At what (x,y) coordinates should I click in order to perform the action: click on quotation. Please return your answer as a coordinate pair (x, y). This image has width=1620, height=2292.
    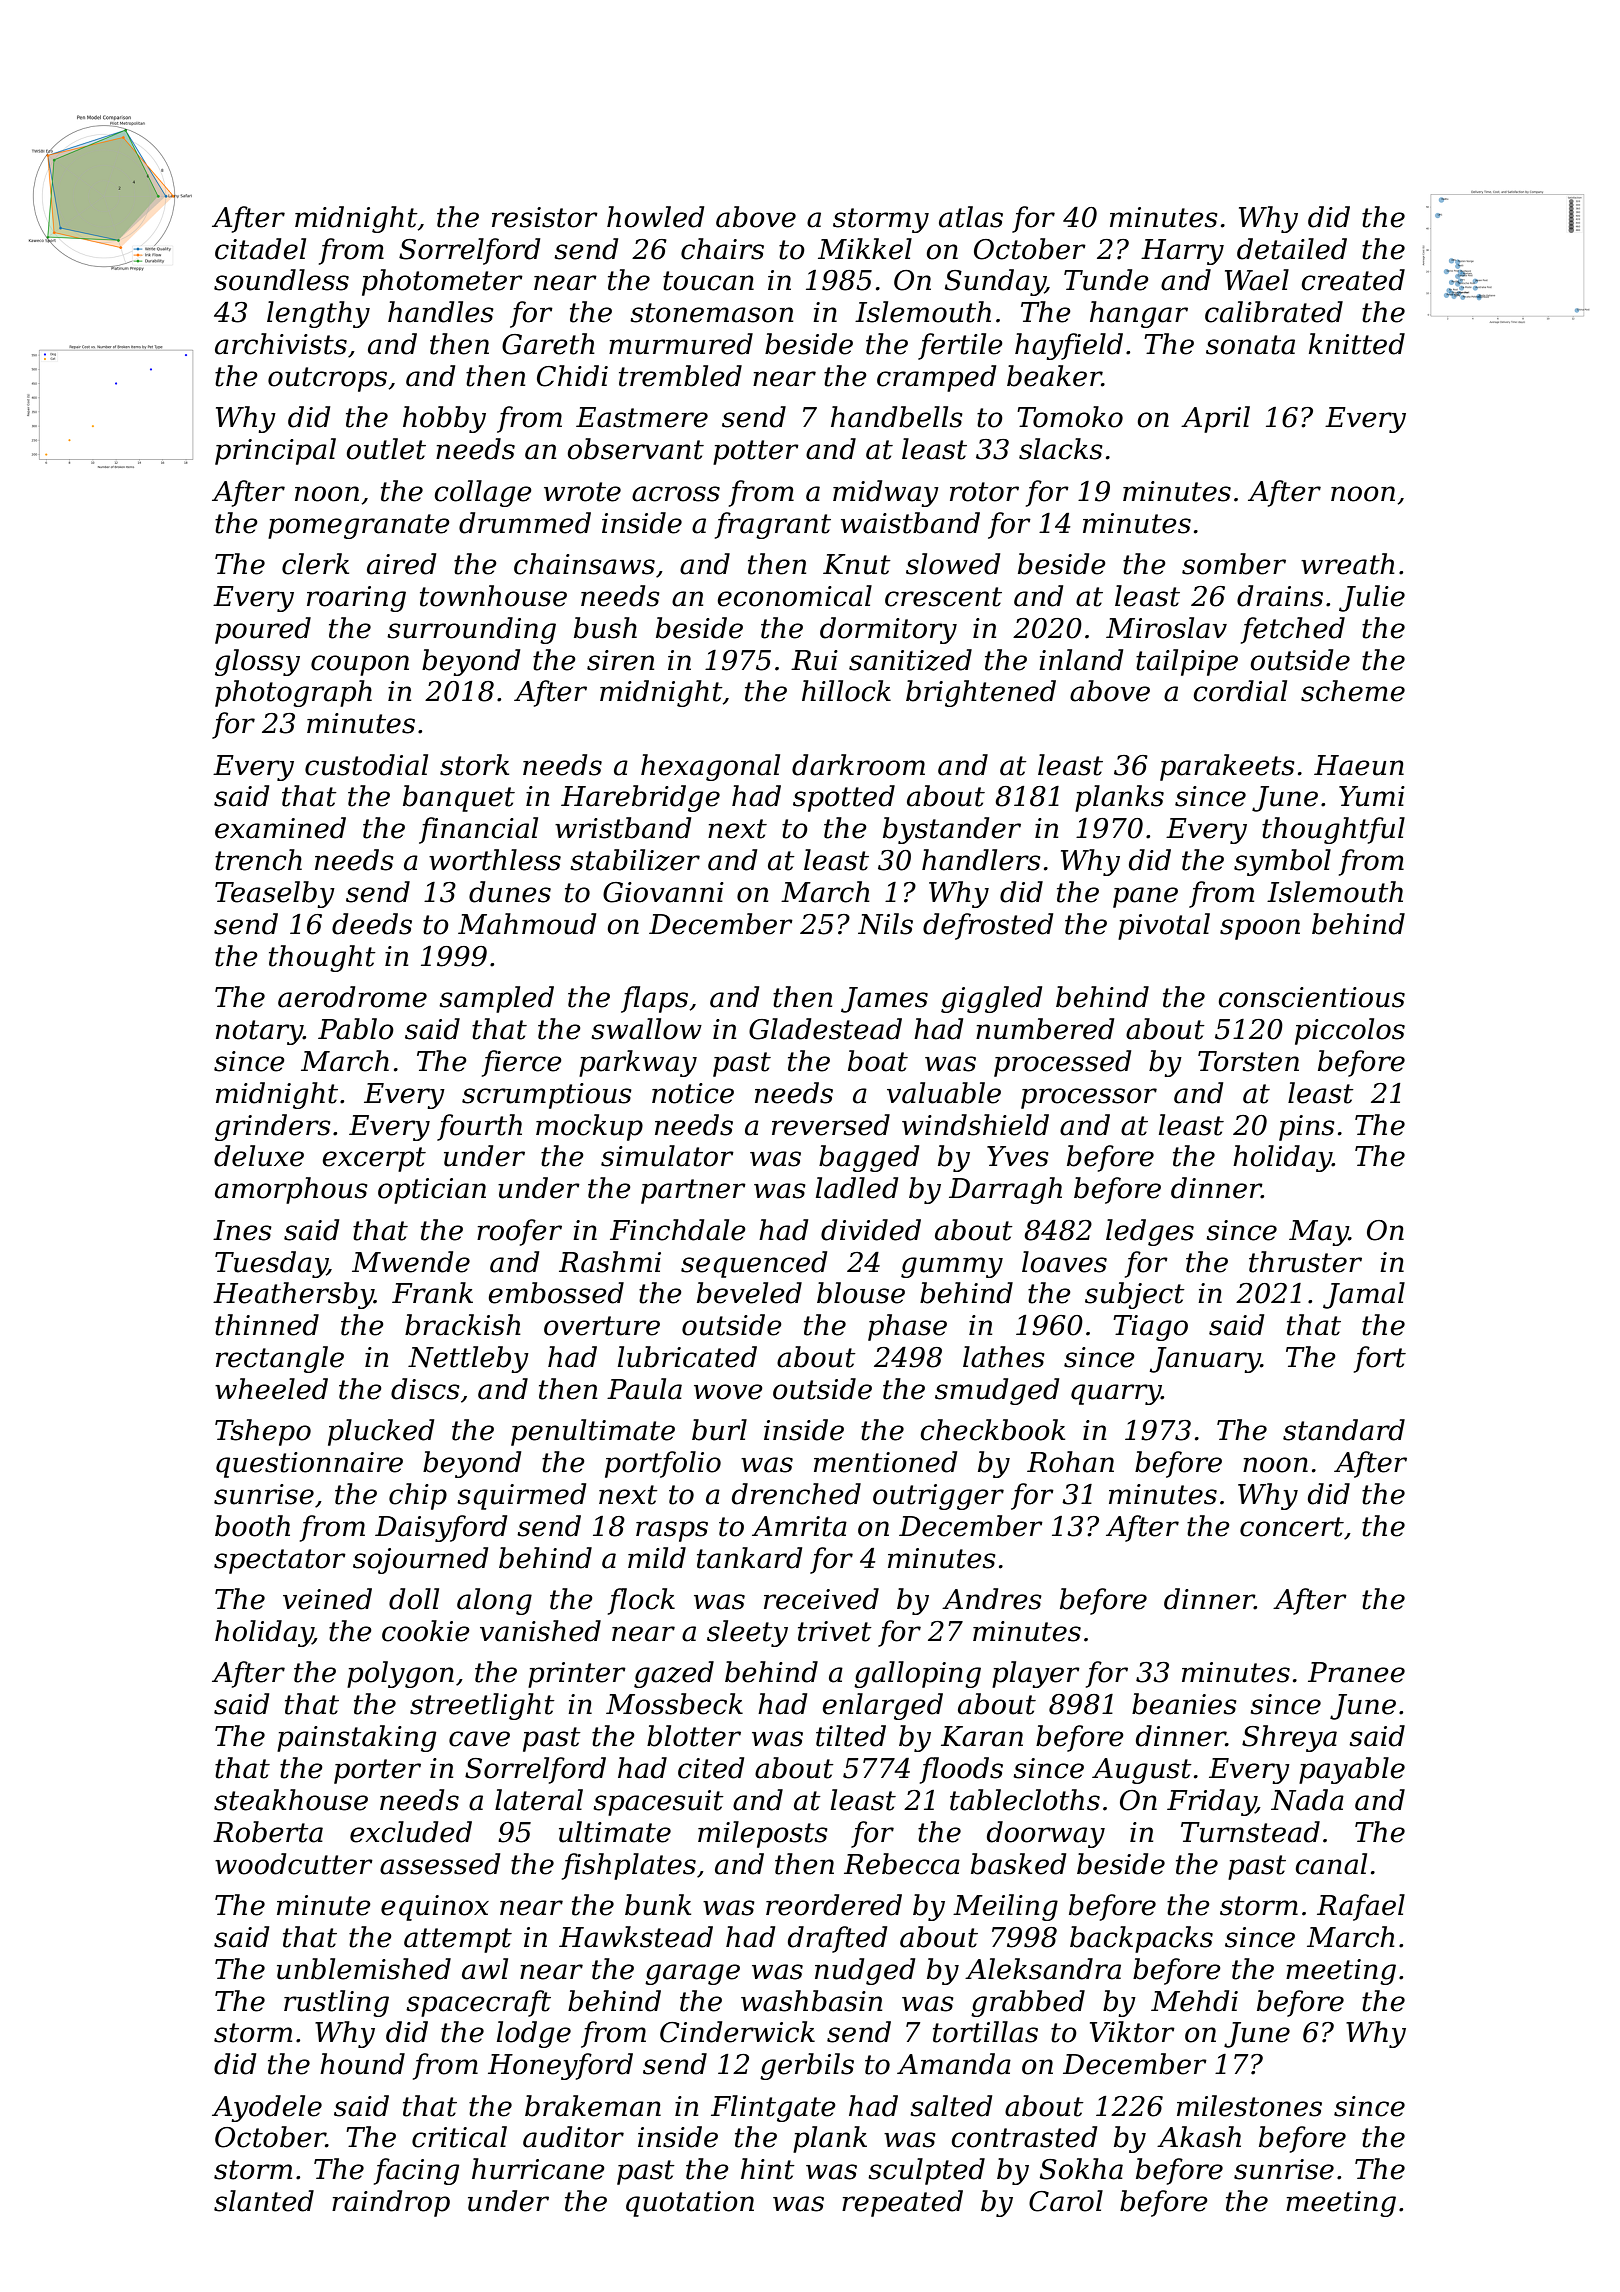
    Looking at the image, I should click on (690, 2204).
